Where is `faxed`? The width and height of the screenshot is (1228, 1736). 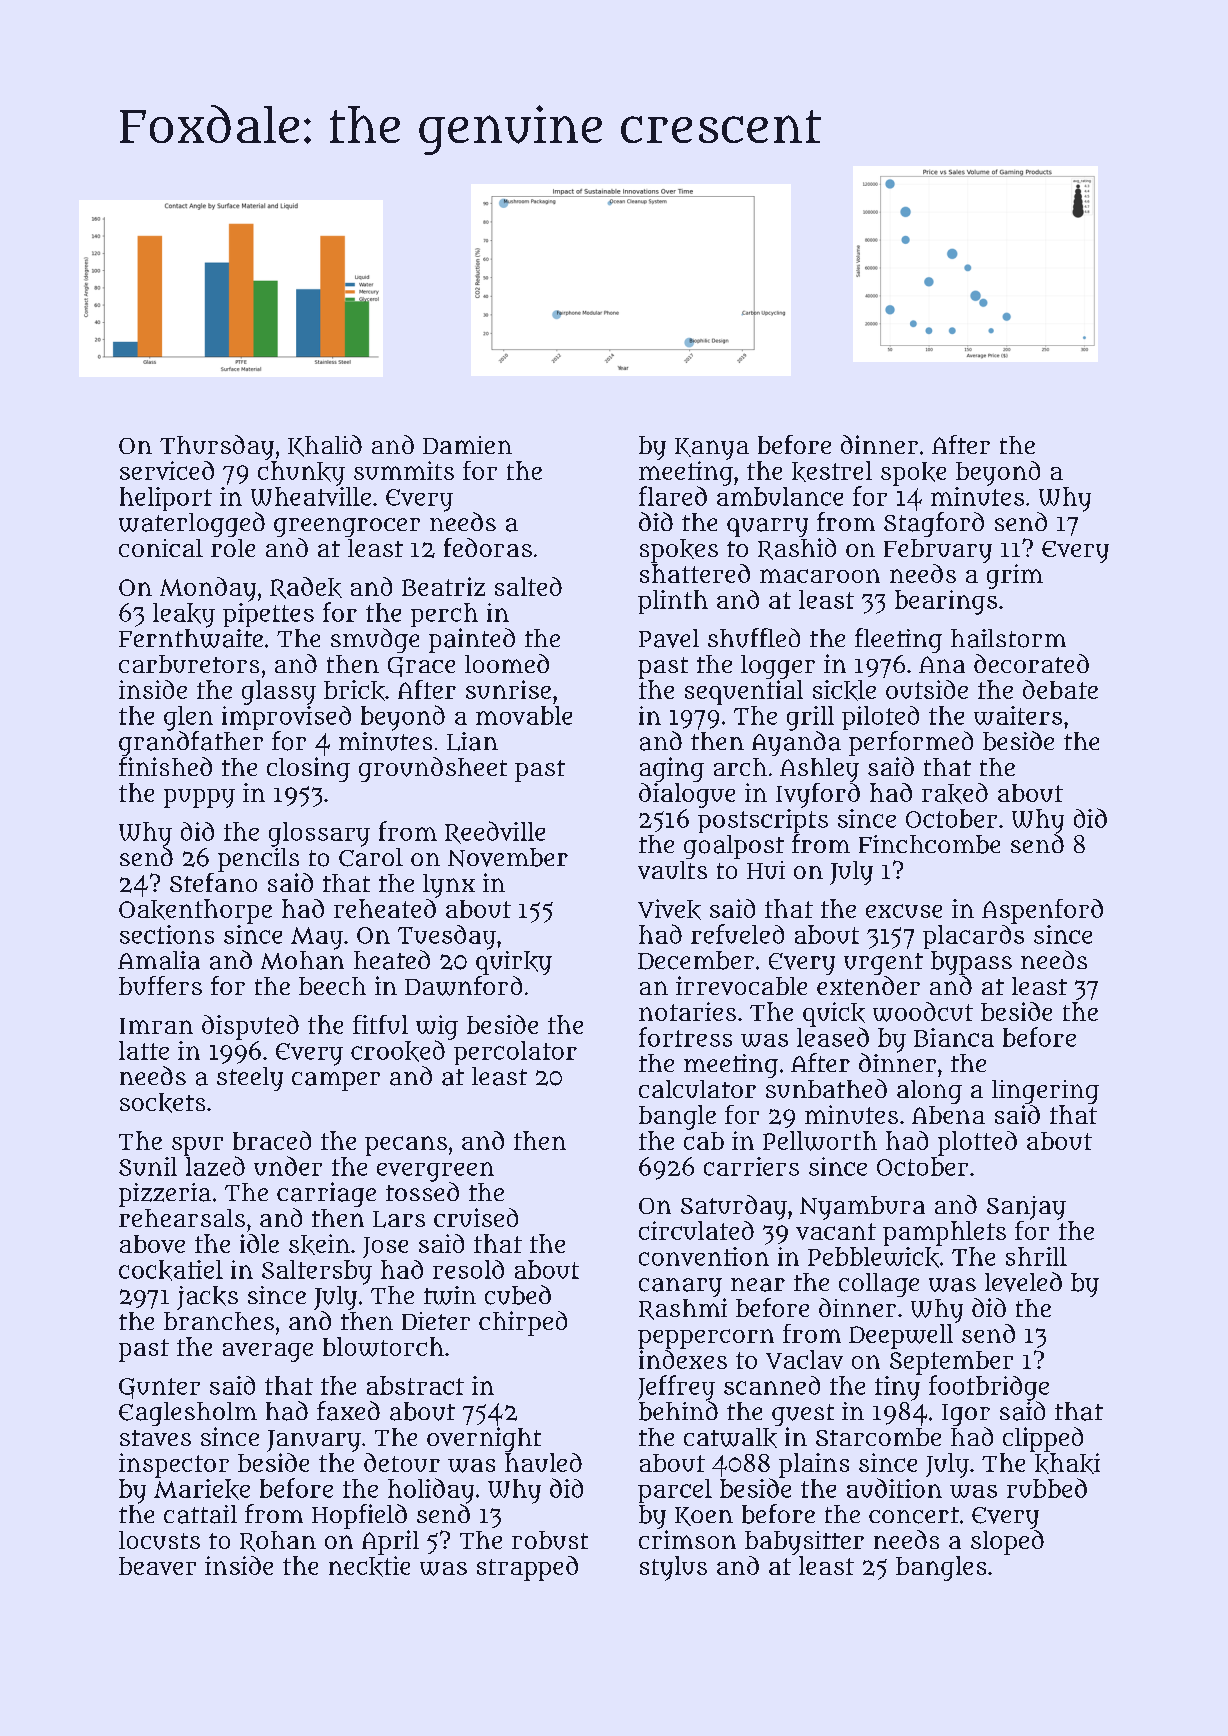 faxed is located at coordinates (348, 1411).
